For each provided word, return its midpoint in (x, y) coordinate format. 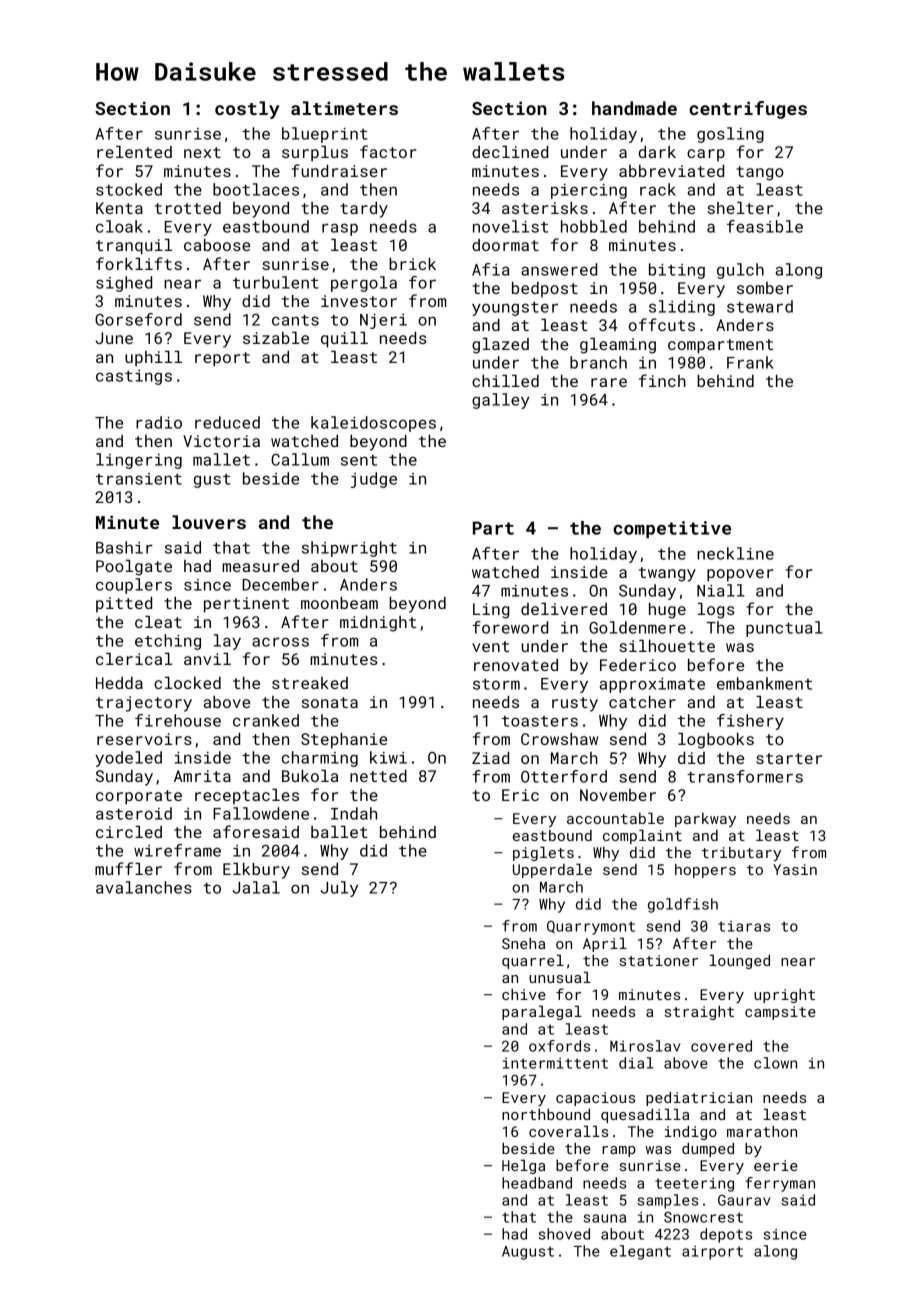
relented (134, 151)
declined (510, 151)
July (339, 889)
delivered (564, 608)
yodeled (128, 759)
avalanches (144, 887)
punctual (784, 629)
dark (657, 152)
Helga (523, 1166)
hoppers (705, 871)
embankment (764, 683)
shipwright (349, 549)
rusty (575, 704)
